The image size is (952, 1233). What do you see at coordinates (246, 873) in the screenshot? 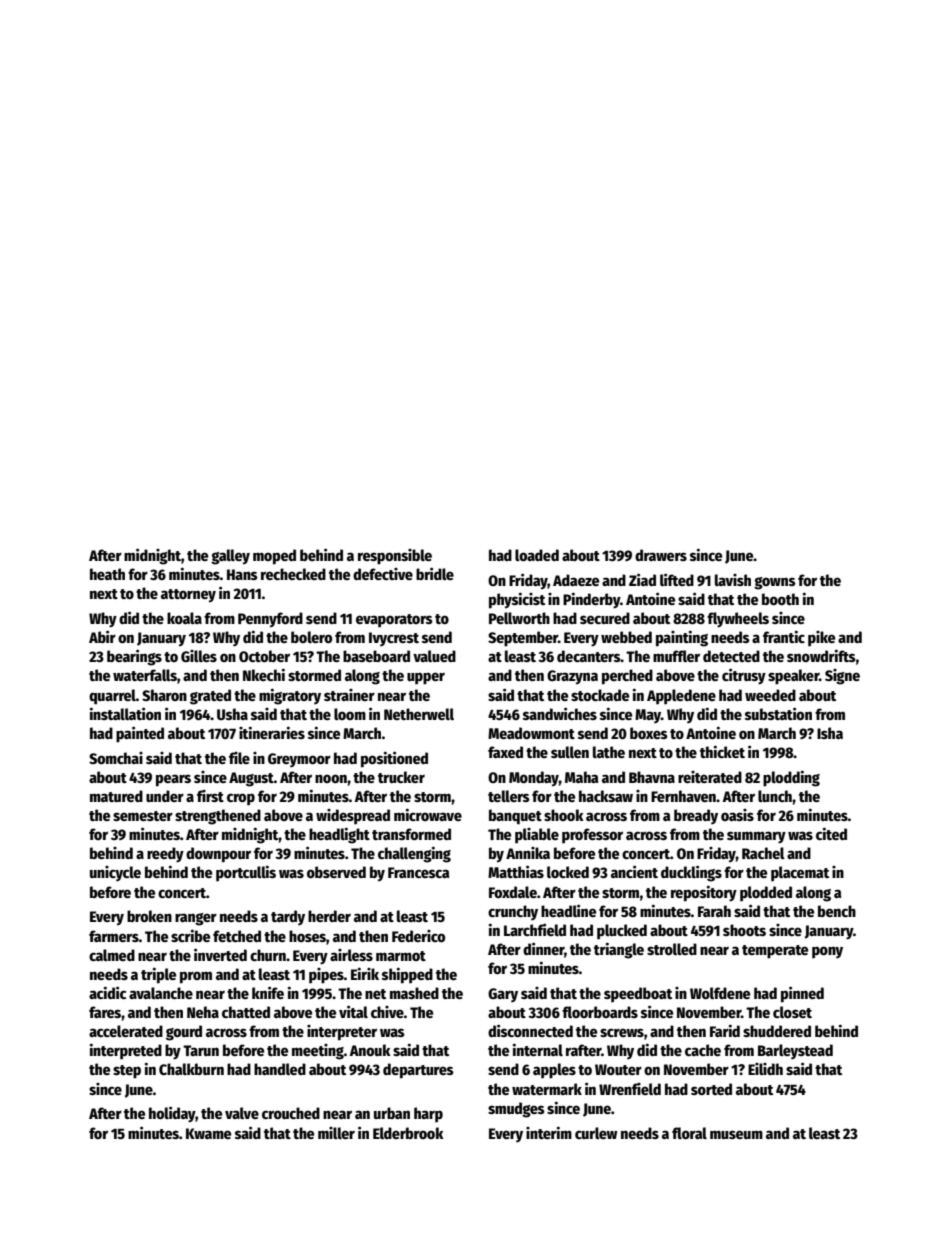
I see `portcullis` at bounding box center [246, 873].
